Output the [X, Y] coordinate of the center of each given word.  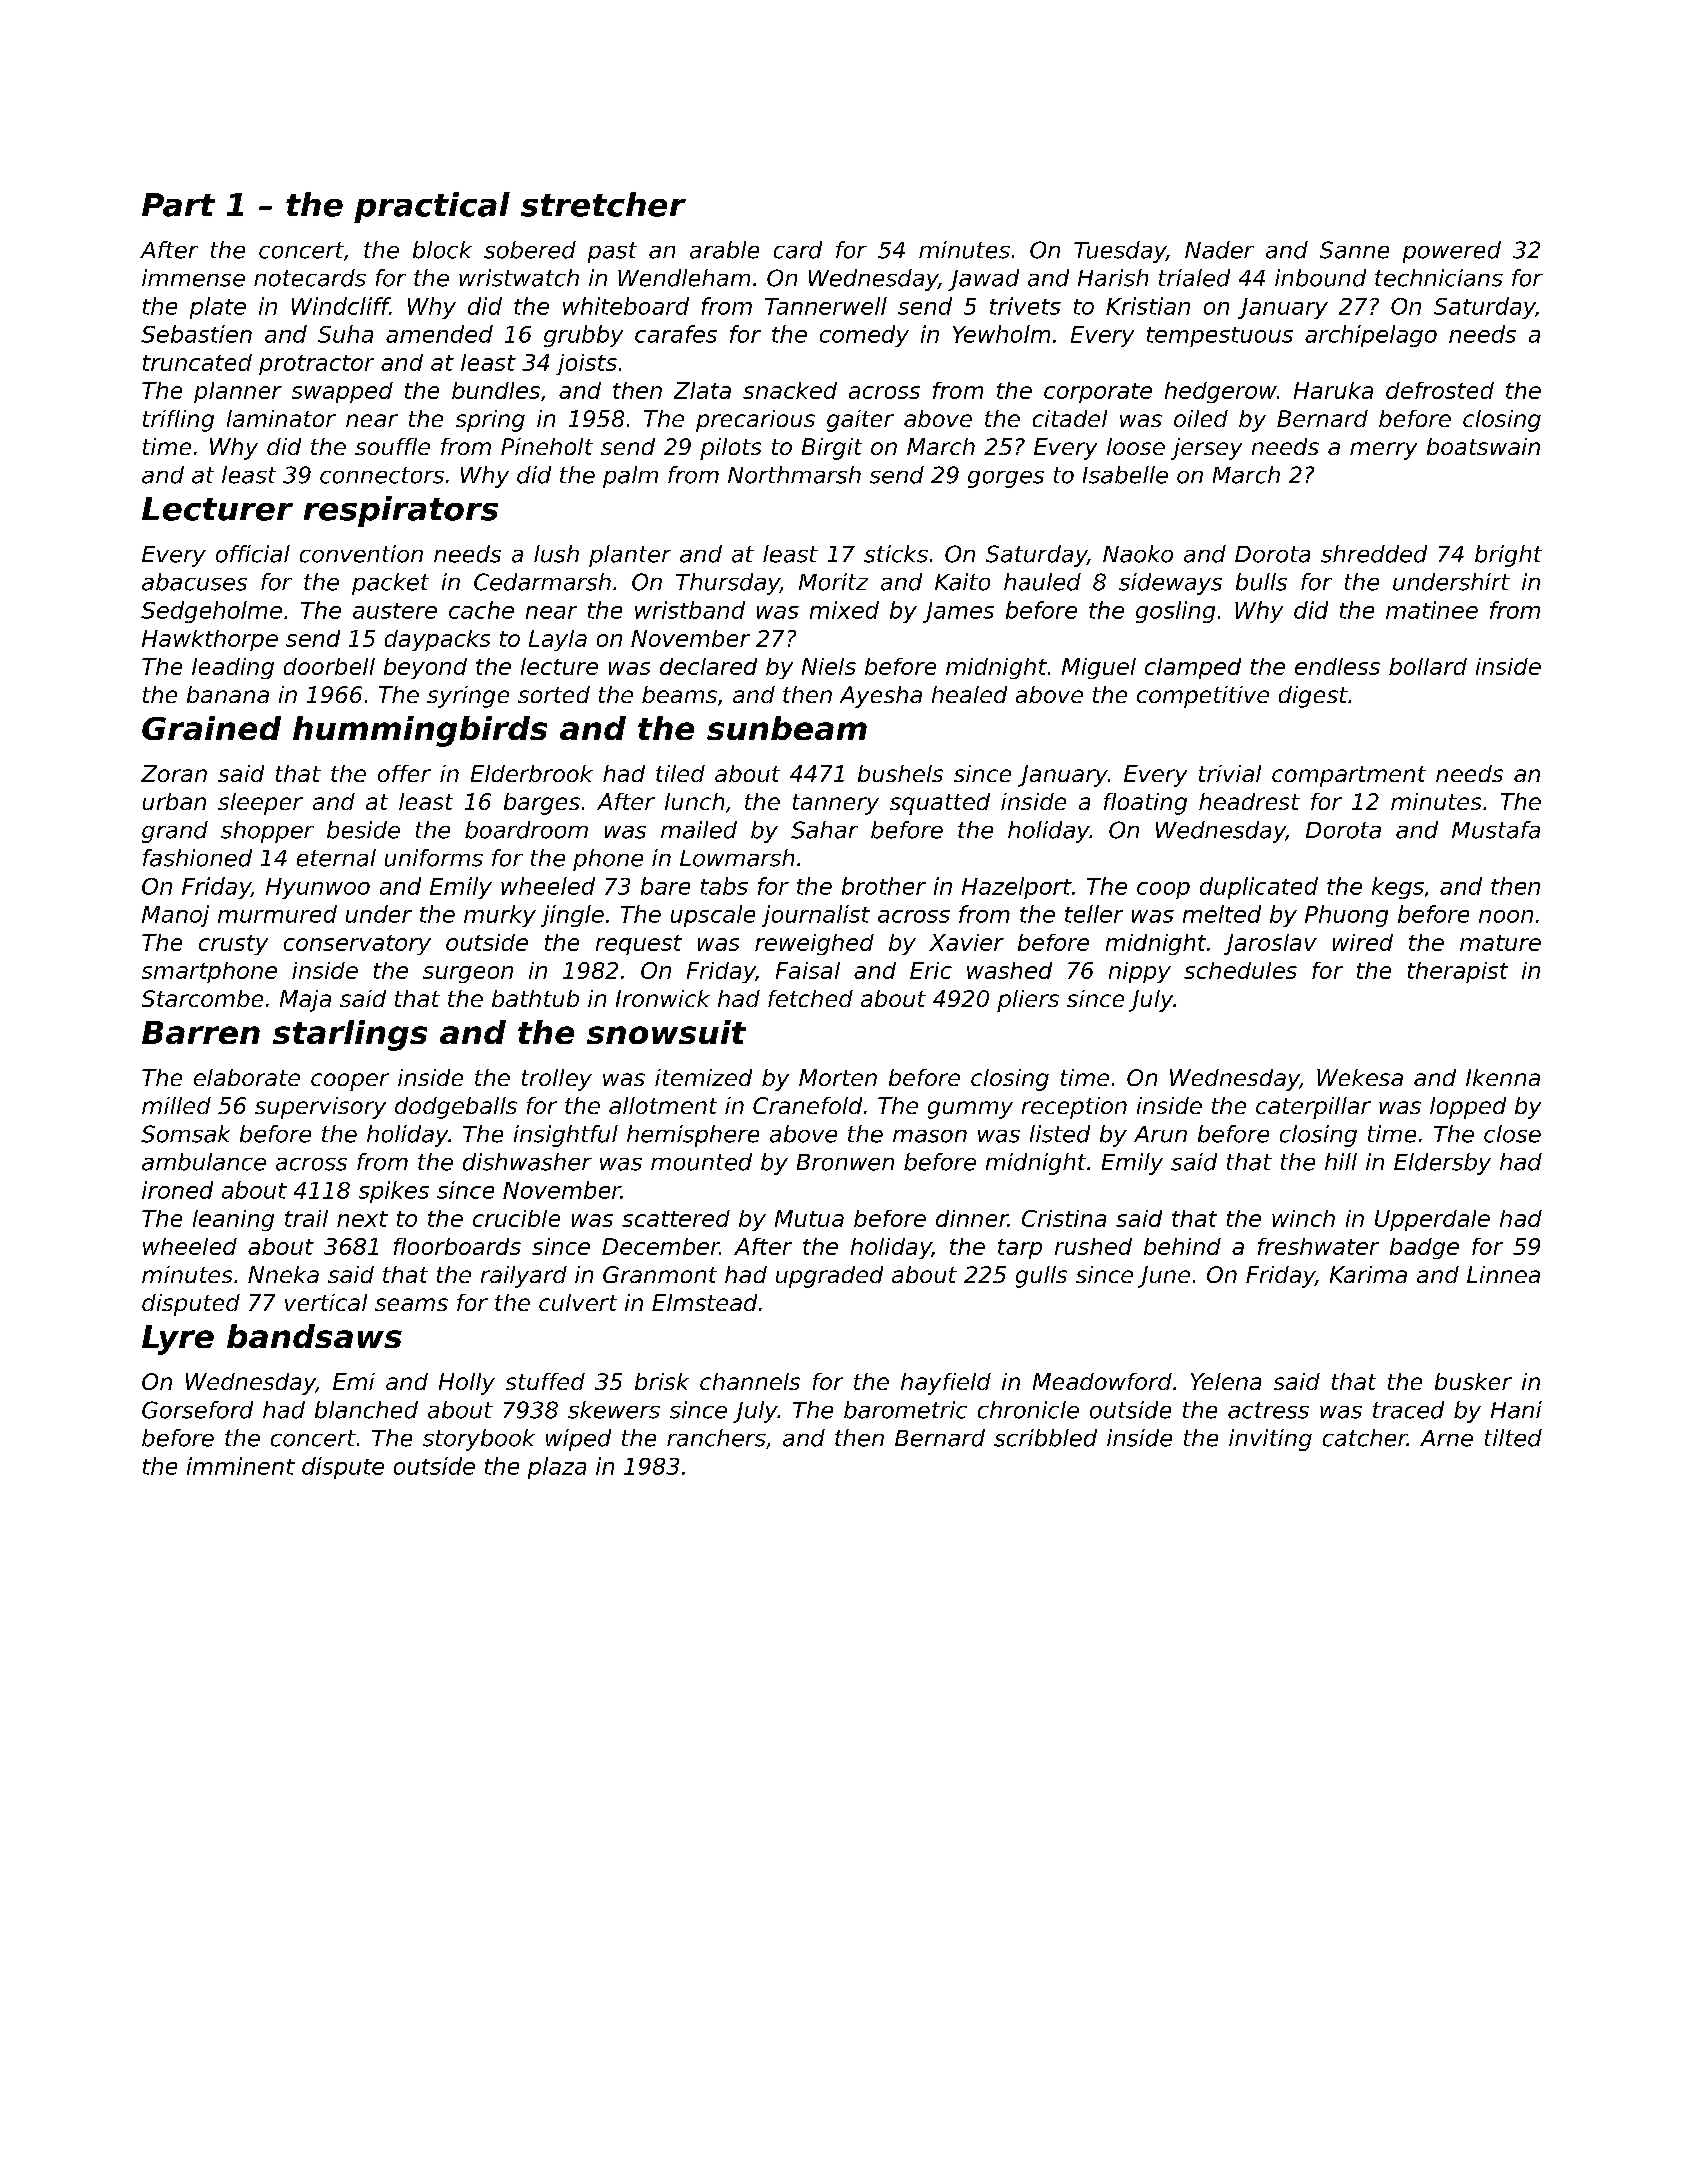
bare [665, 886]
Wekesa [1360, 1077]
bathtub [535, 998]
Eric [931, 970]
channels [750, 1381]
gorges [1006, 479]
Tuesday [1120, 252]
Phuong [1346, 916]
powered [1452, 252]
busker [1473, 1381]
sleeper [260, 804]
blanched [366, 1410]
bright [1508, 556]
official [253, 554]
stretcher [603, 204]
